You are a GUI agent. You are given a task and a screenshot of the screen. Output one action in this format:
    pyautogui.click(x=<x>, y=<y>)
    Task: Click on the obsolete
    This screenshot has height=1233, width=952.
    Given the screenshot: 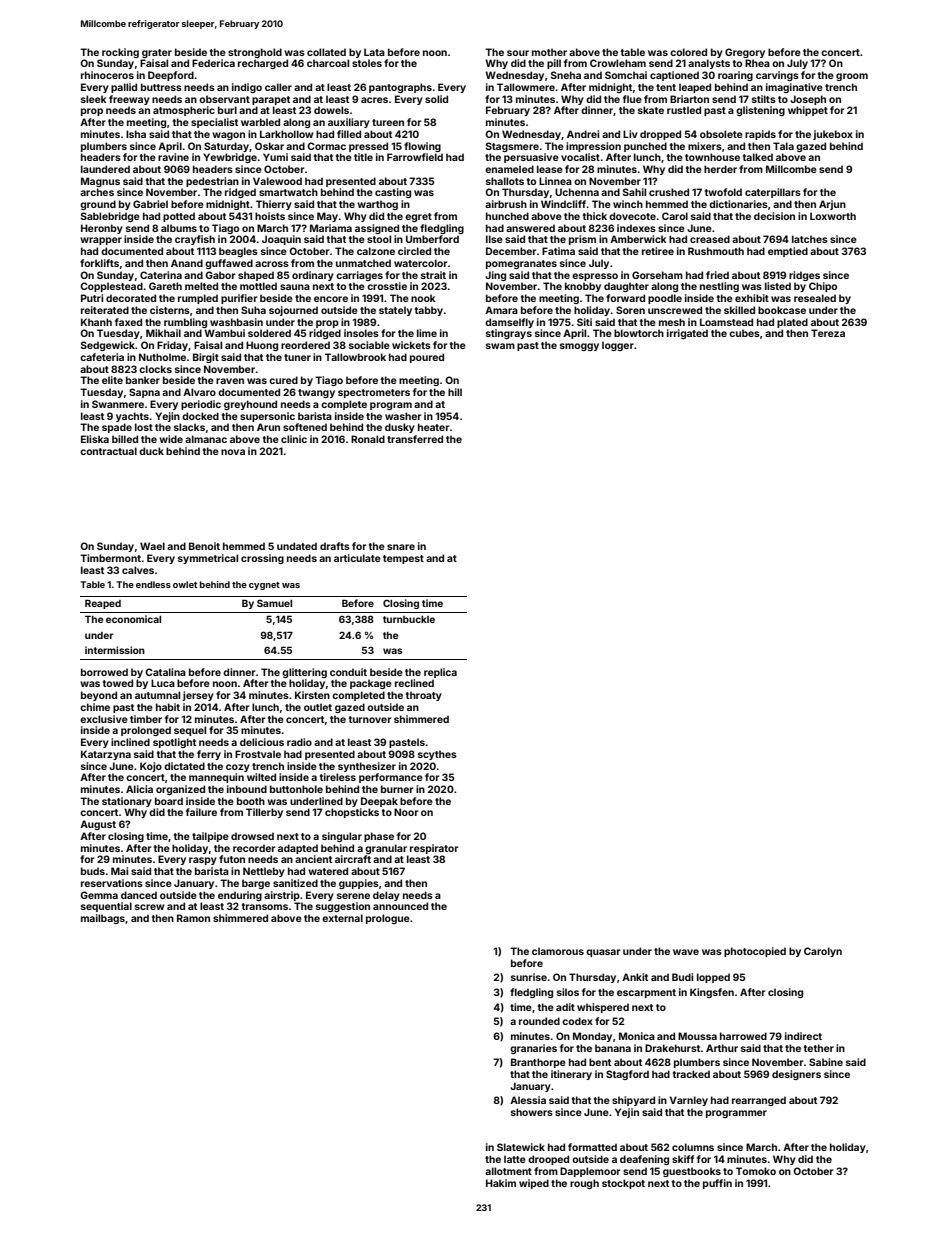 What is the action you would take?
    pyautogui.click(x=721, y=134)
